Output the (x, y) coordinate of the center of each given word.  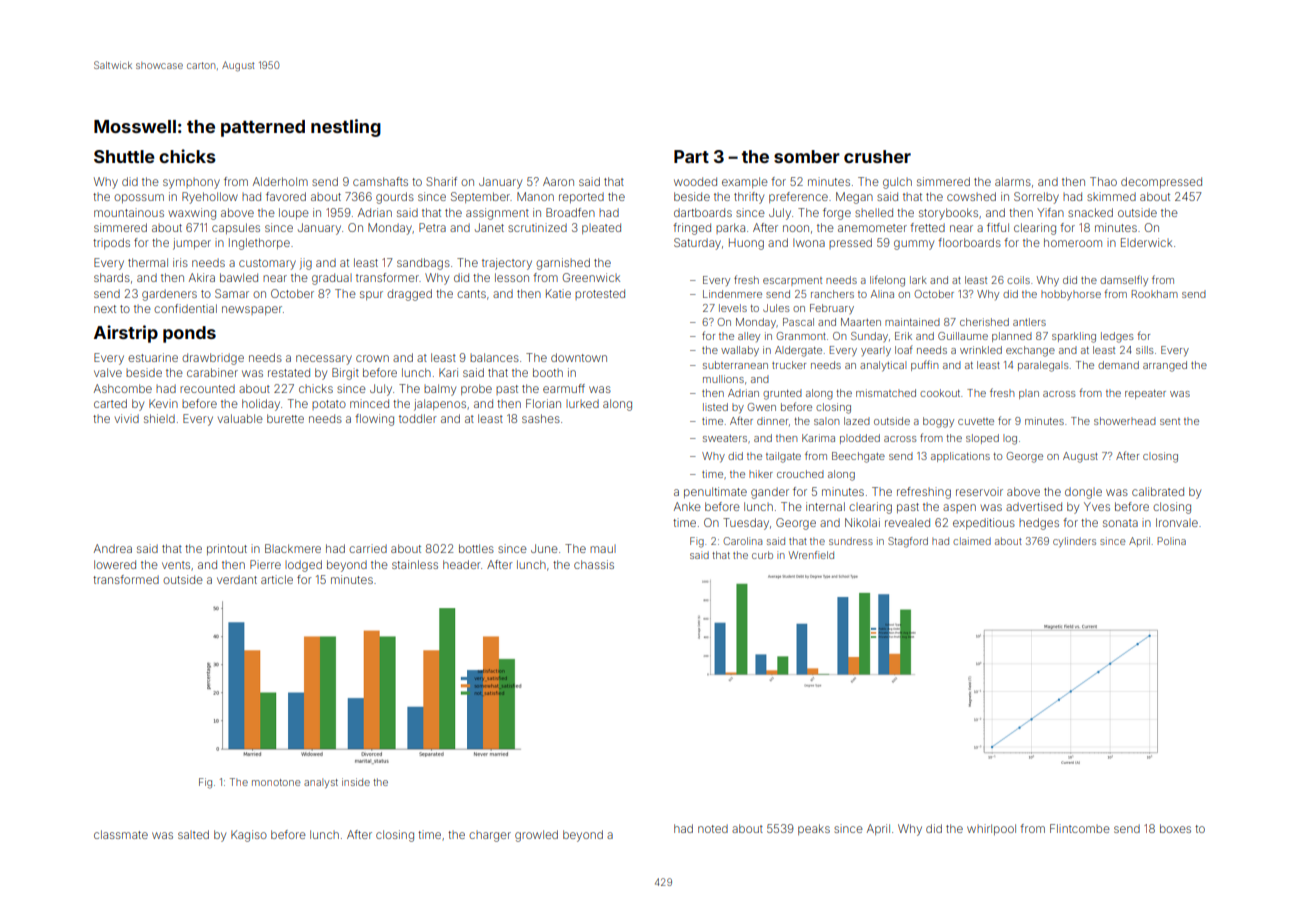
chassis (594, 564)
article (277, 579)
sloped (982, 439)
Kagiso (249, 836)
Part (691, 156)
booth (548, 372)
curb (762, 555)
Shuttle (124, 156)
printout (227, 549)
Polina (1171, 541)
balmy (440, 390)
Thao (1103, 181)
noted (713, 828)
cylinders (1074, 542)
